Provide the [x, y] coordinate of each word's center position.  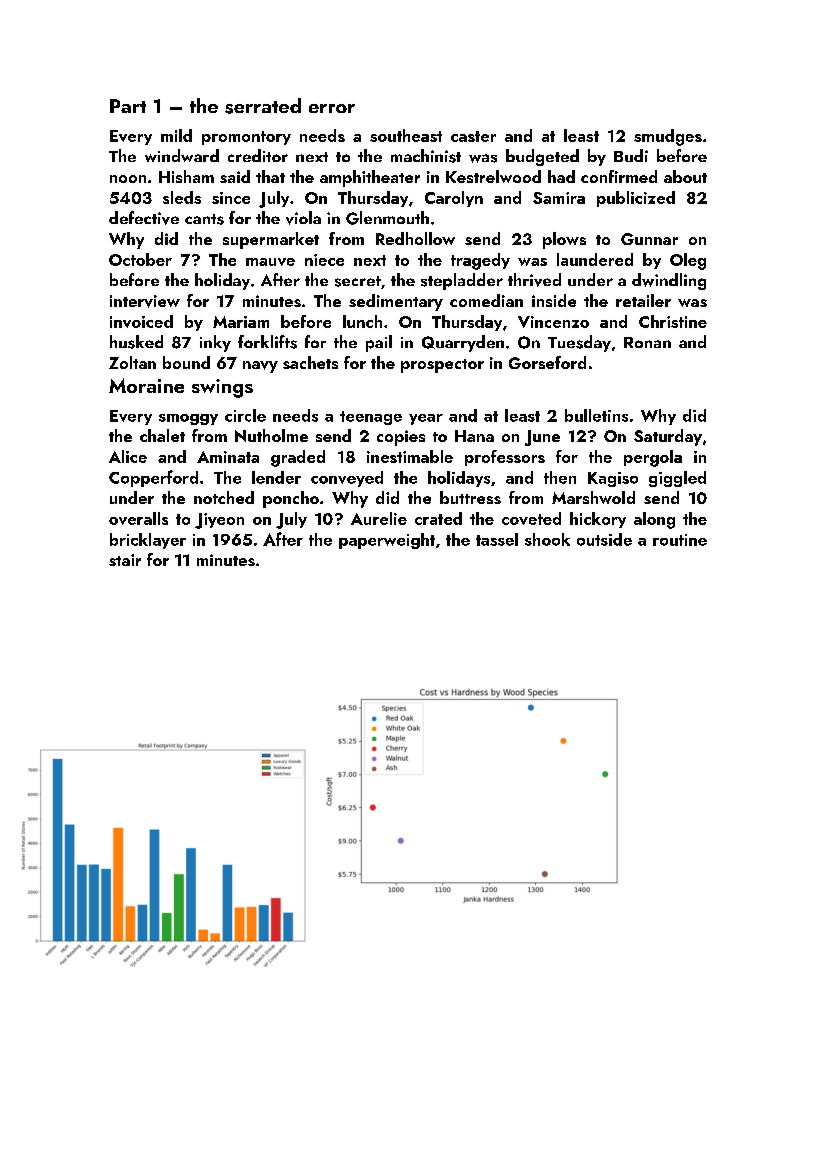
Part [128, 106]
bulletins [596, 415]
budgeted [542, 157]
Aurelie [379, 518]
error [332, 108]
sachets [310, 362]
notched [224, 497]
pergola [653, 458]
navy [260, 367]
